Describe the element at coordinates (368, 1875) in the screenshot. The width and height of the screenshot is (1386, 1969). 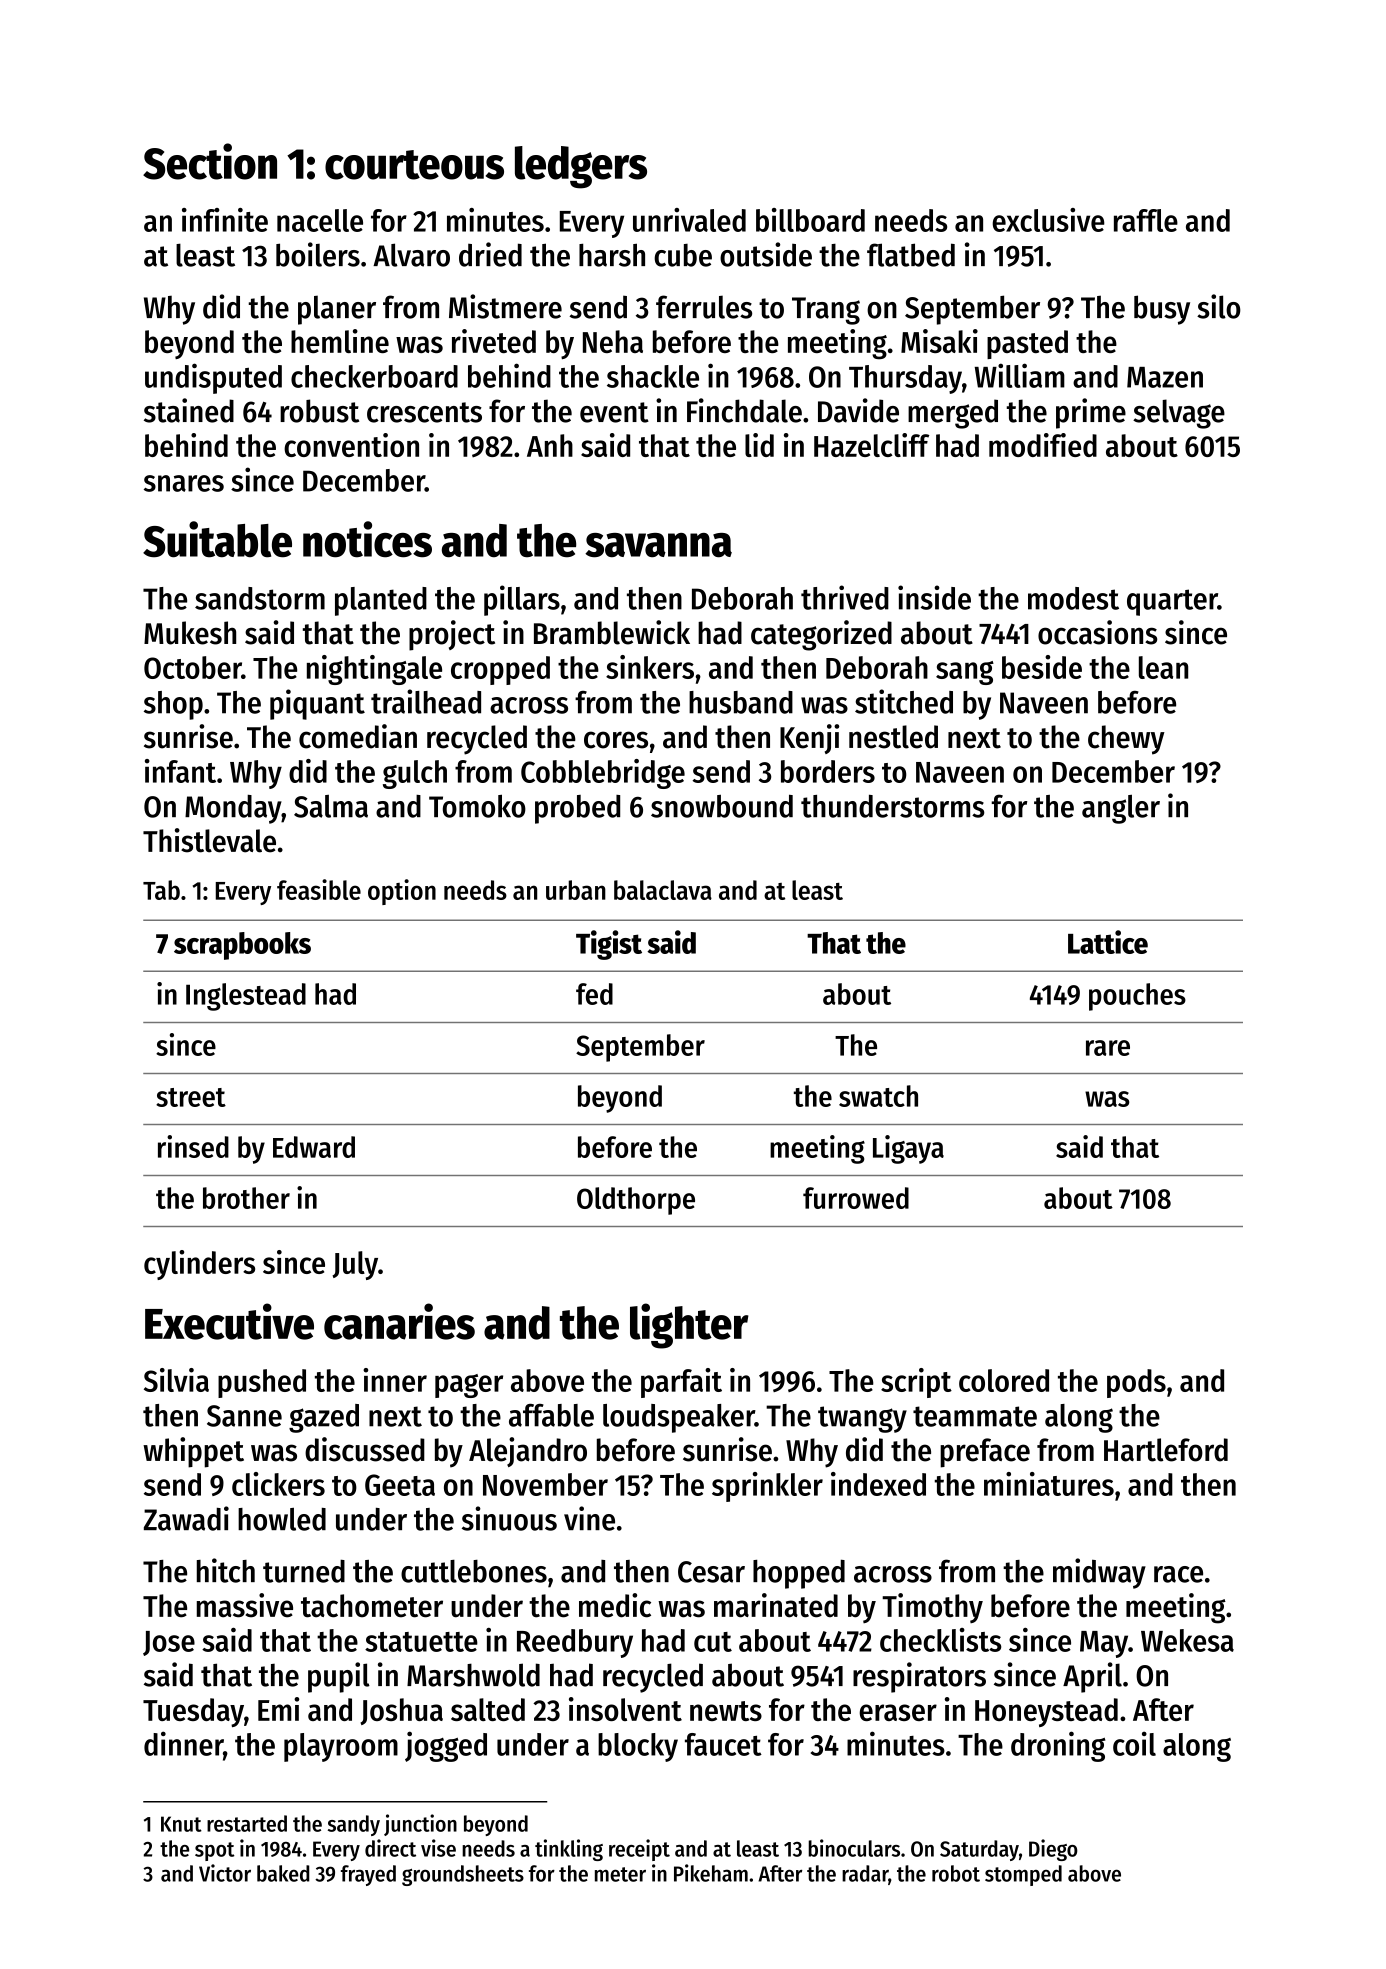
I see `frayed` at that location.
